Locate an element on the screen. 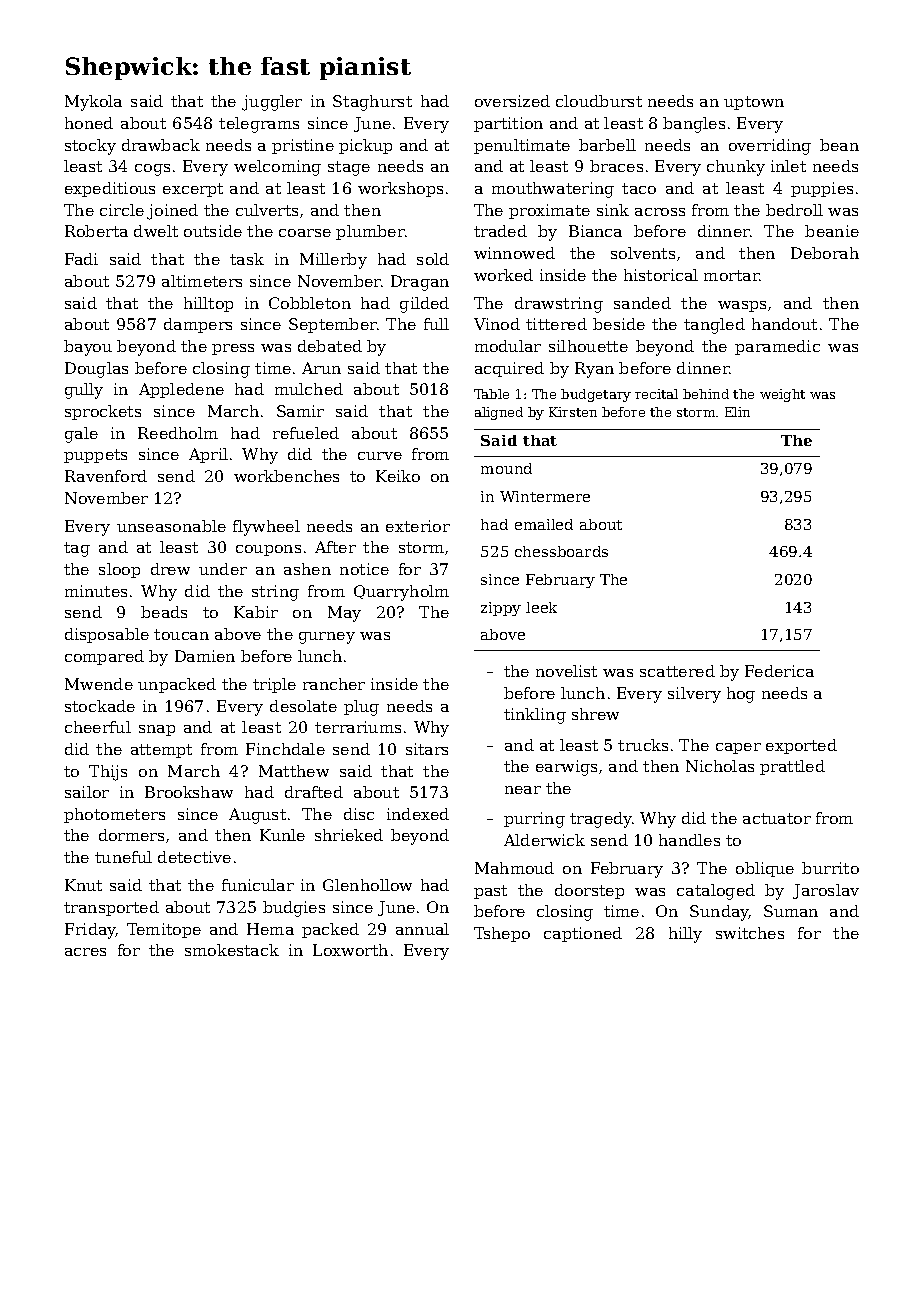 Image resolution: width=924 pixels, height=1308 pixels. hilltop is located at coordinates (208, 304).
